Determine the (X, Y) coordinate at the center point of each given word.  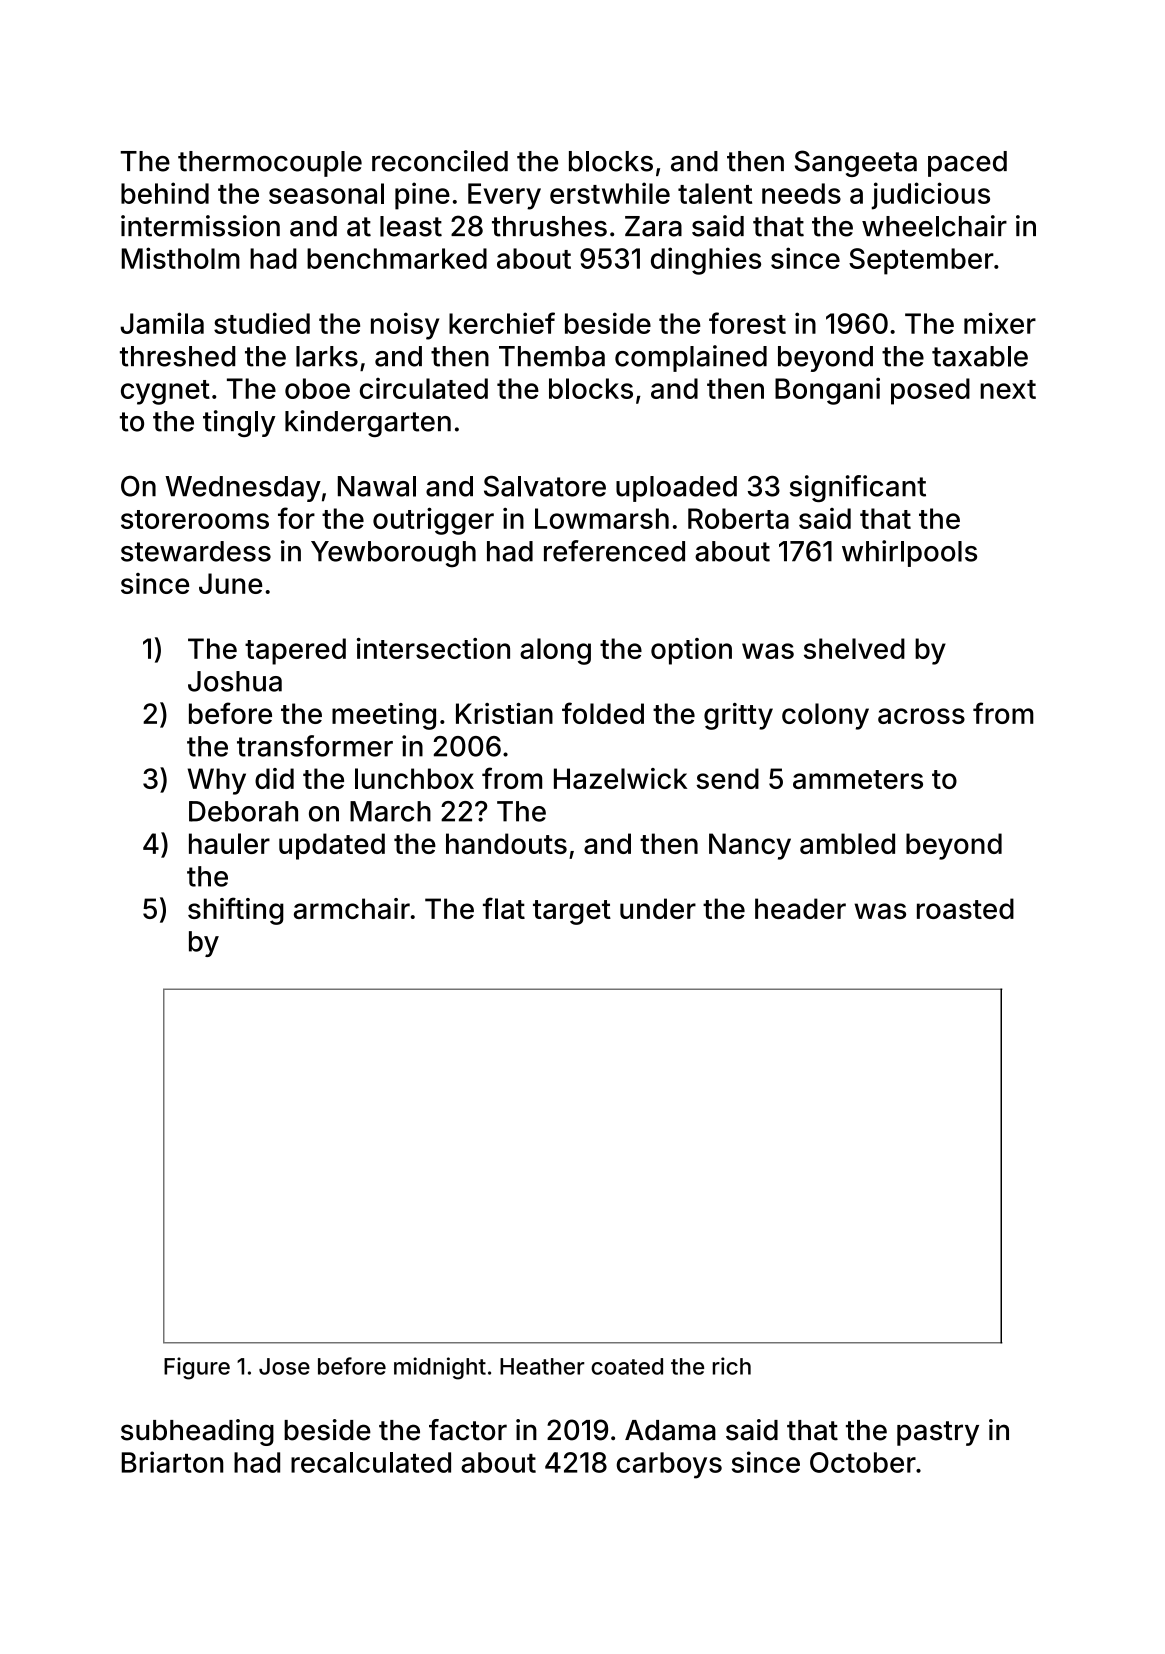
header (800, 908)
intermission (200, 226)
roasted (965, 908)
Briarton (172, 1462)
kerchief (502, 323)
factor (468, 1430)
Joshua (235, 681)
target (572, 912)
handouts (506, 843)
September (921, 261)
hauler (229, 843)
